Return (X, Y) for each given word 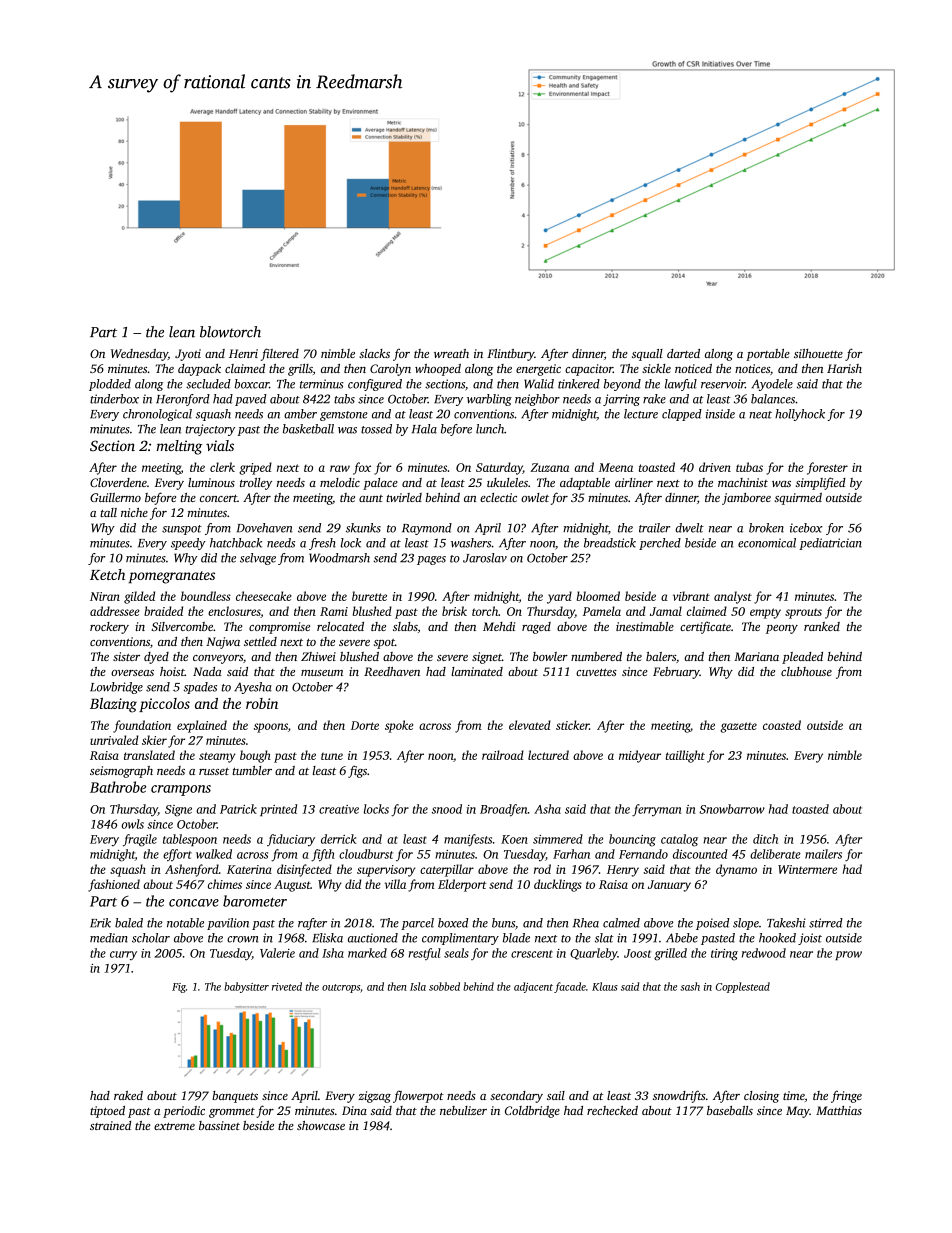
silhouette (818, 353)
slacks (374, 353)
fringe (846, 1096)
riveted (287, 986)
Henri (243, 353)
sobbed (444, 986)
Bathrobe (118, 787)
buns (503, 923)
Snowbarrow (732, 809)
